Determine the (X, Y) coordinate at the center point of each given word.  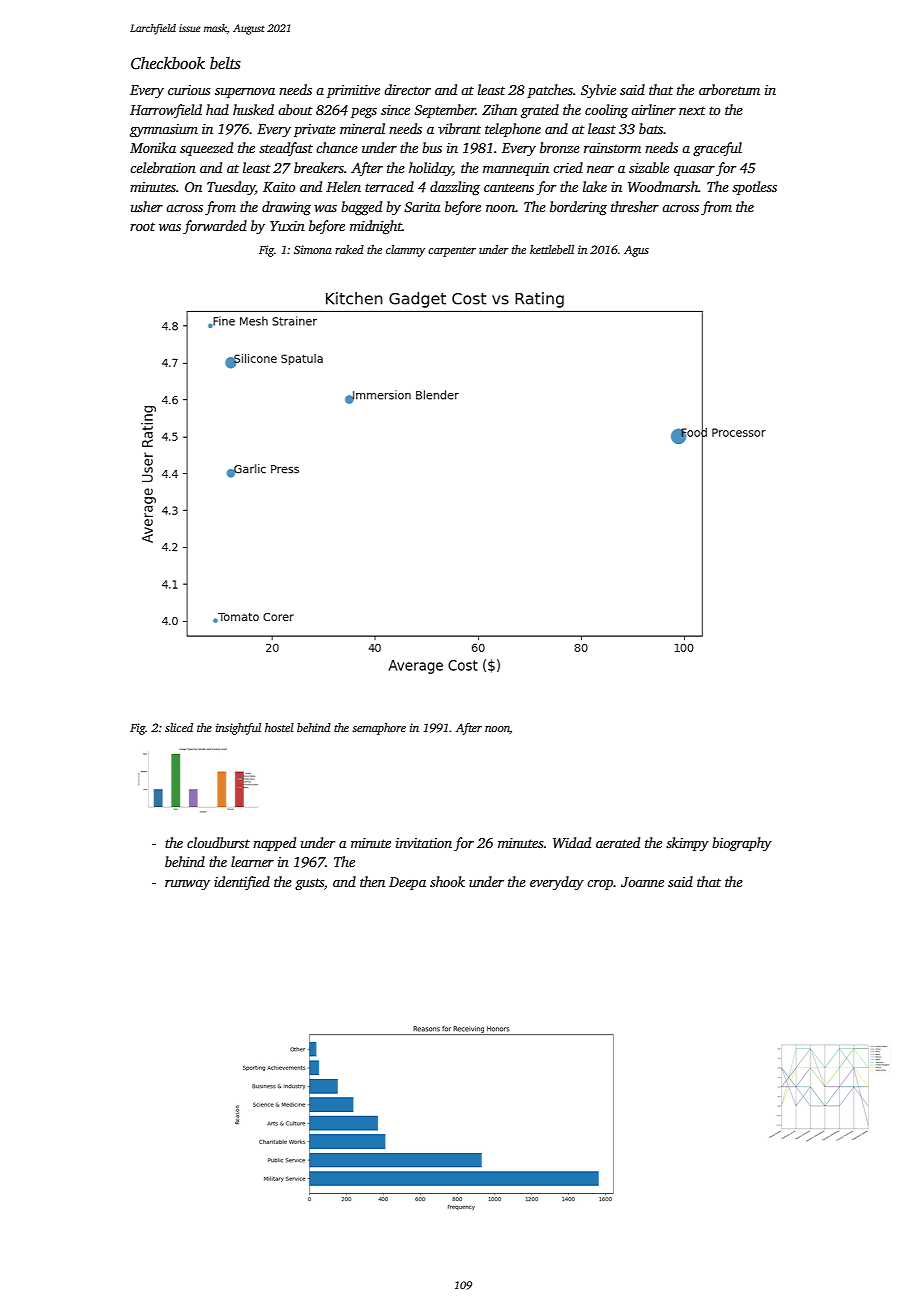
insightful (238, 729)
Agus (636, 251)
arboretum (729, 89)
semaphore (379, 729)
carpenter (452, 252)
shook (447, 881)
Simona (313, 249)
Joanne (642, 882)
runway (187, 885)
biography (742, 844)
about (295, 109)
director (407, 89)
